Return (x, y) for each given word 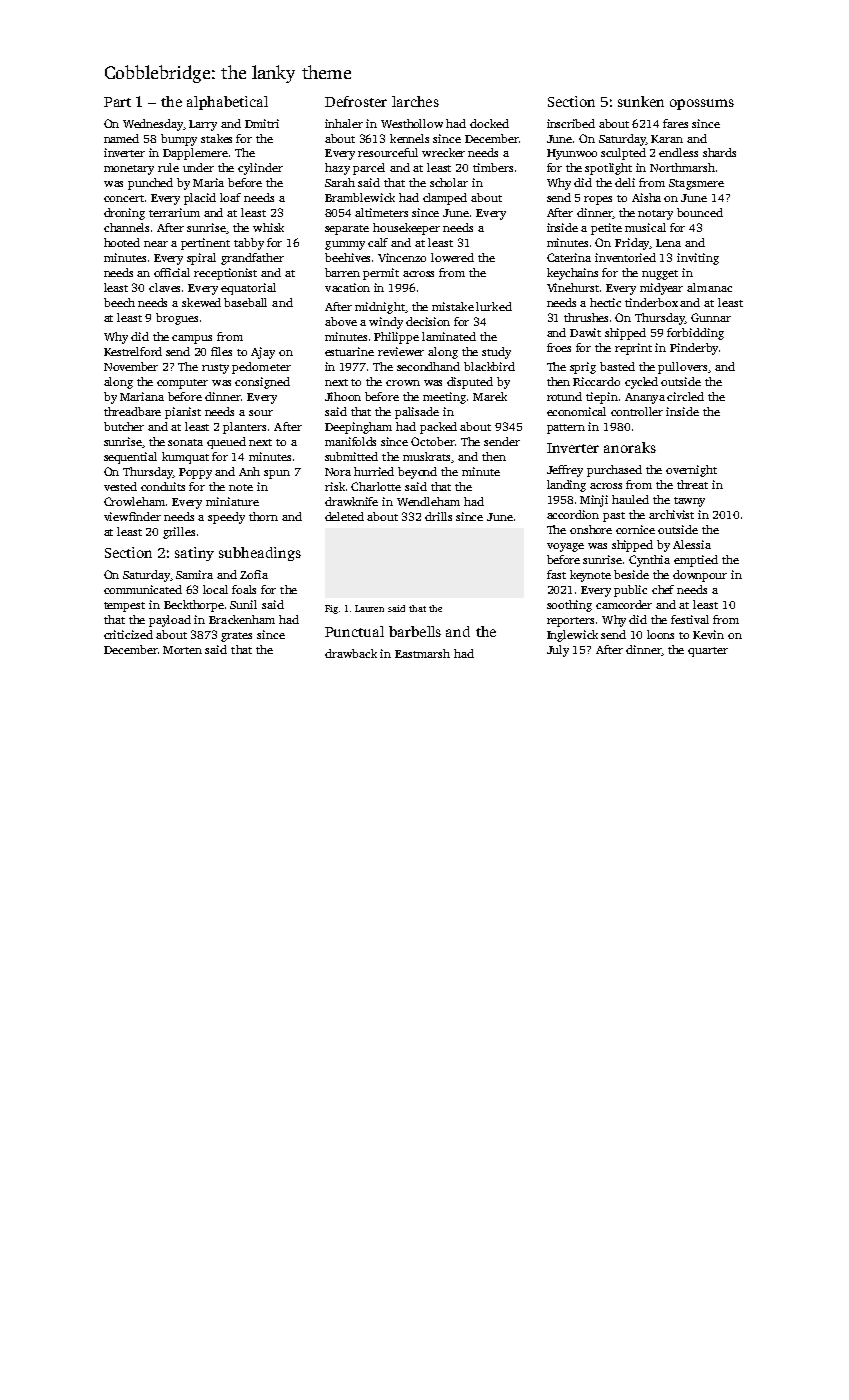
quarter (708, 652)
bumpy (179, 140)
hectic (605, 302)
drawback (351, 653)
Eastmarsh (422, 653)
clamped (445, 199)
